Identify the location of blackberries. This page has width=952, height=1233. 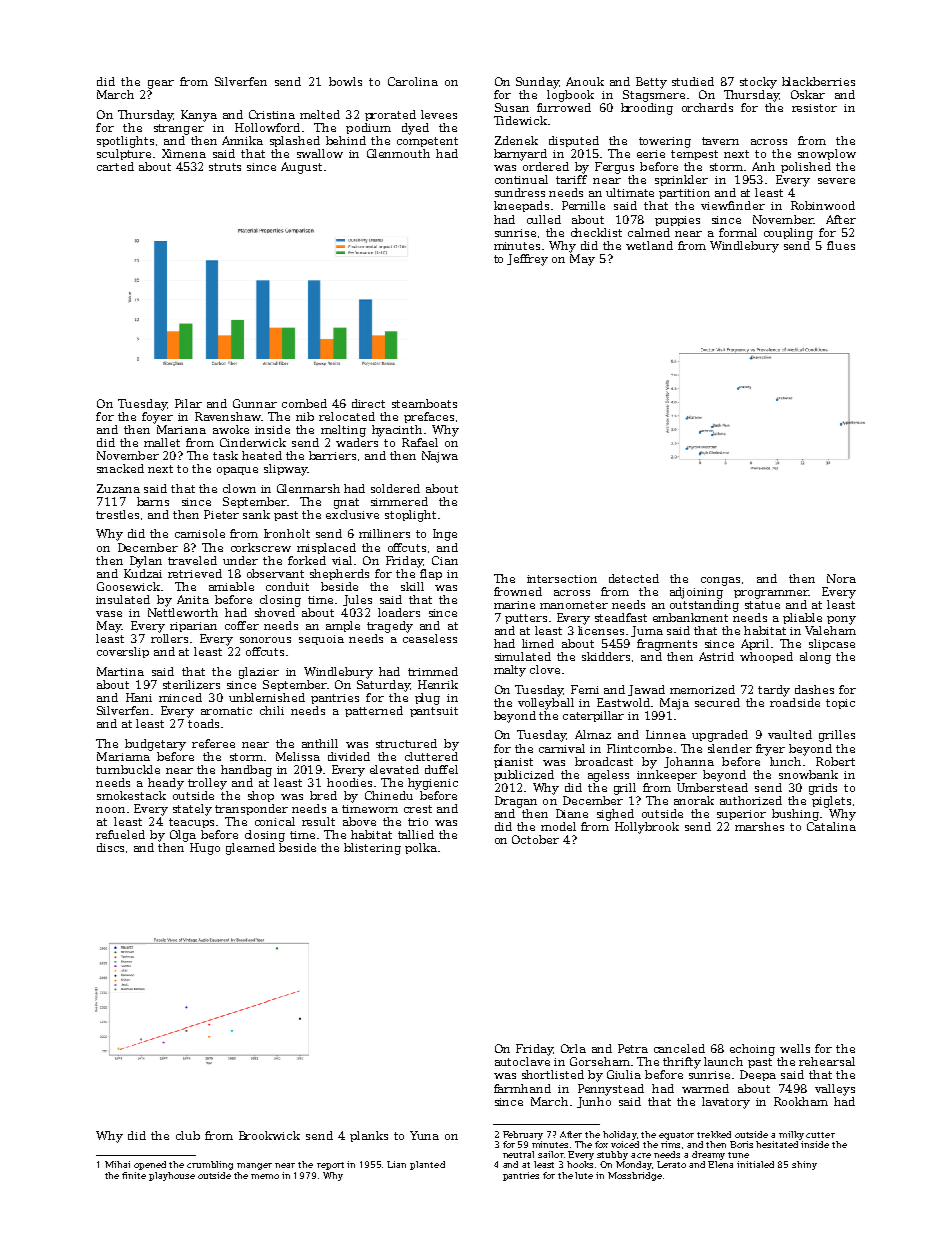
(818, 81).
